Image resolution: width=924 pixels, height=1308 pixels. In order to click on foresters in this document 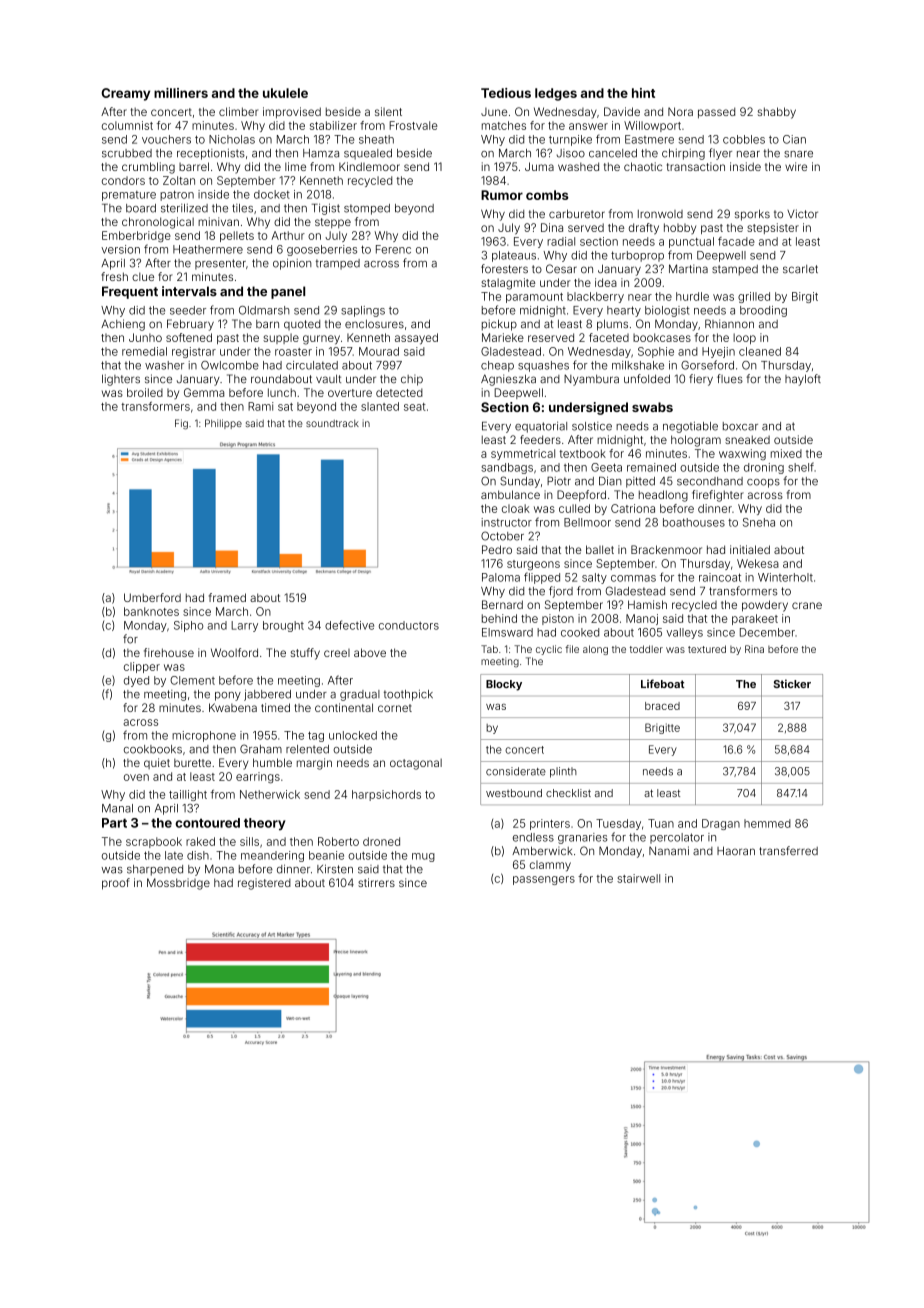, I will do `click(504, 269)`.
